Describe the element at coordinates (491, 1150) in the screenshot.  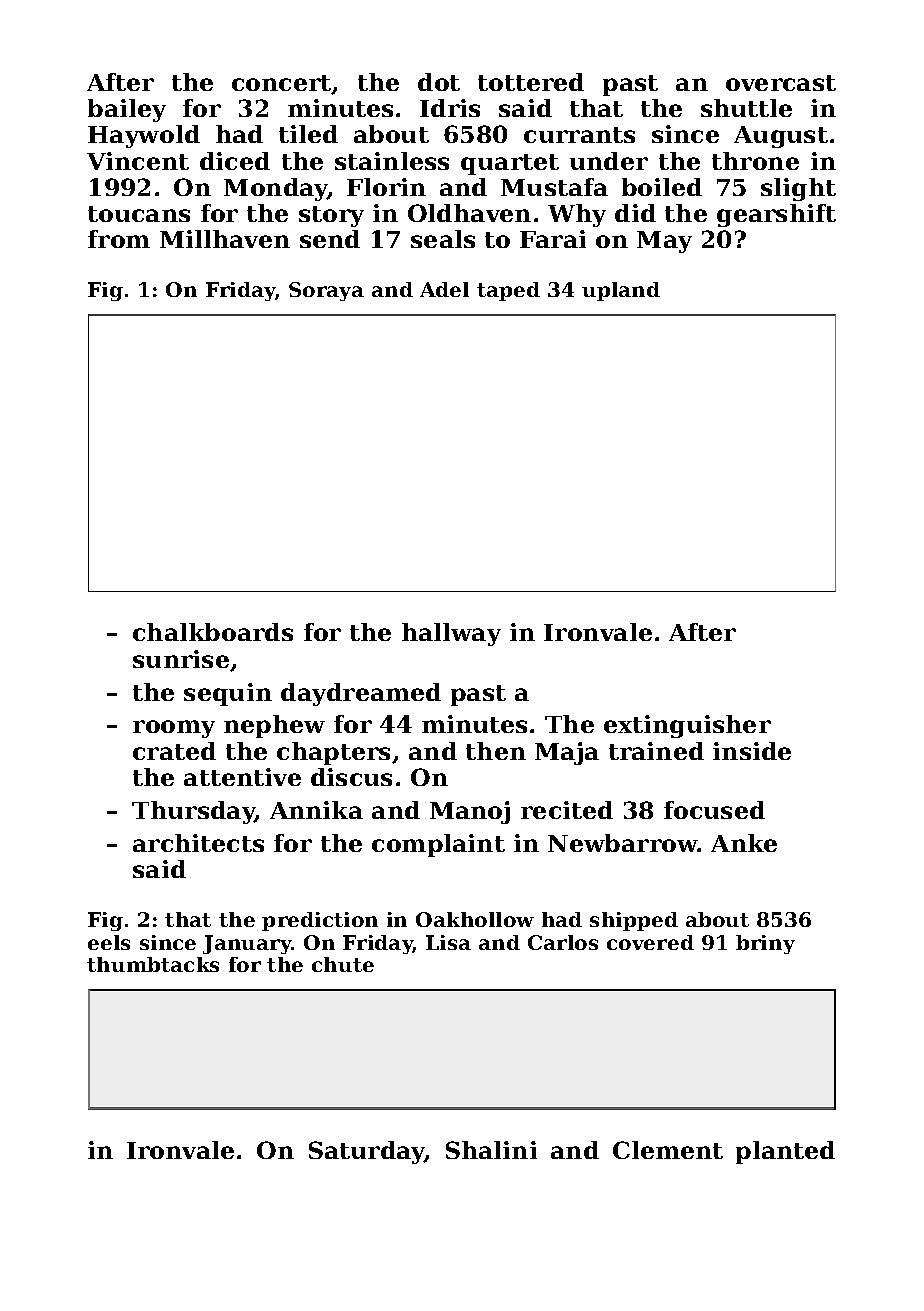
I see `Shalini` at that location.
